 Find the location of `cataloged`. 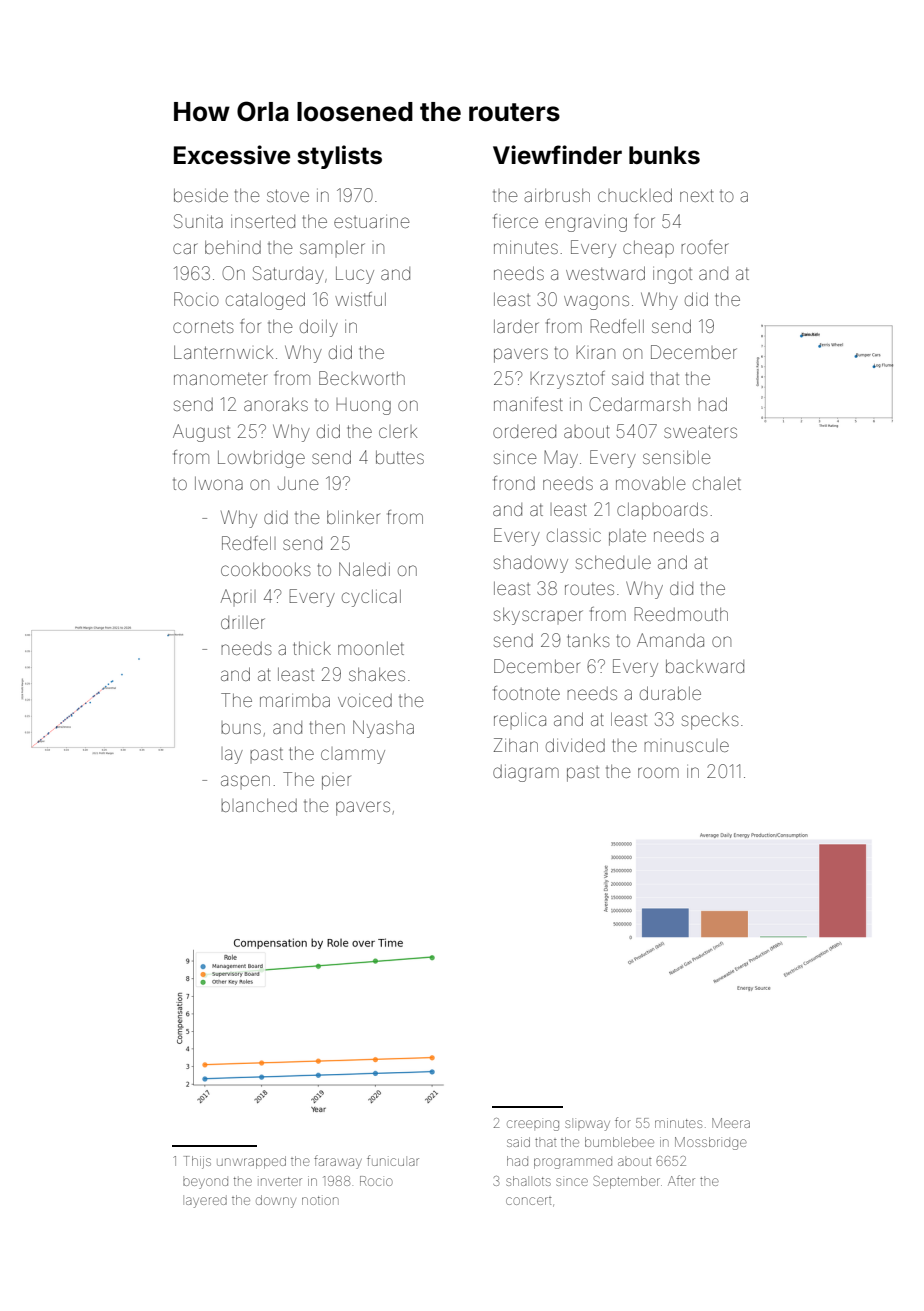

cataloged is located at coordinates (265, 301).
